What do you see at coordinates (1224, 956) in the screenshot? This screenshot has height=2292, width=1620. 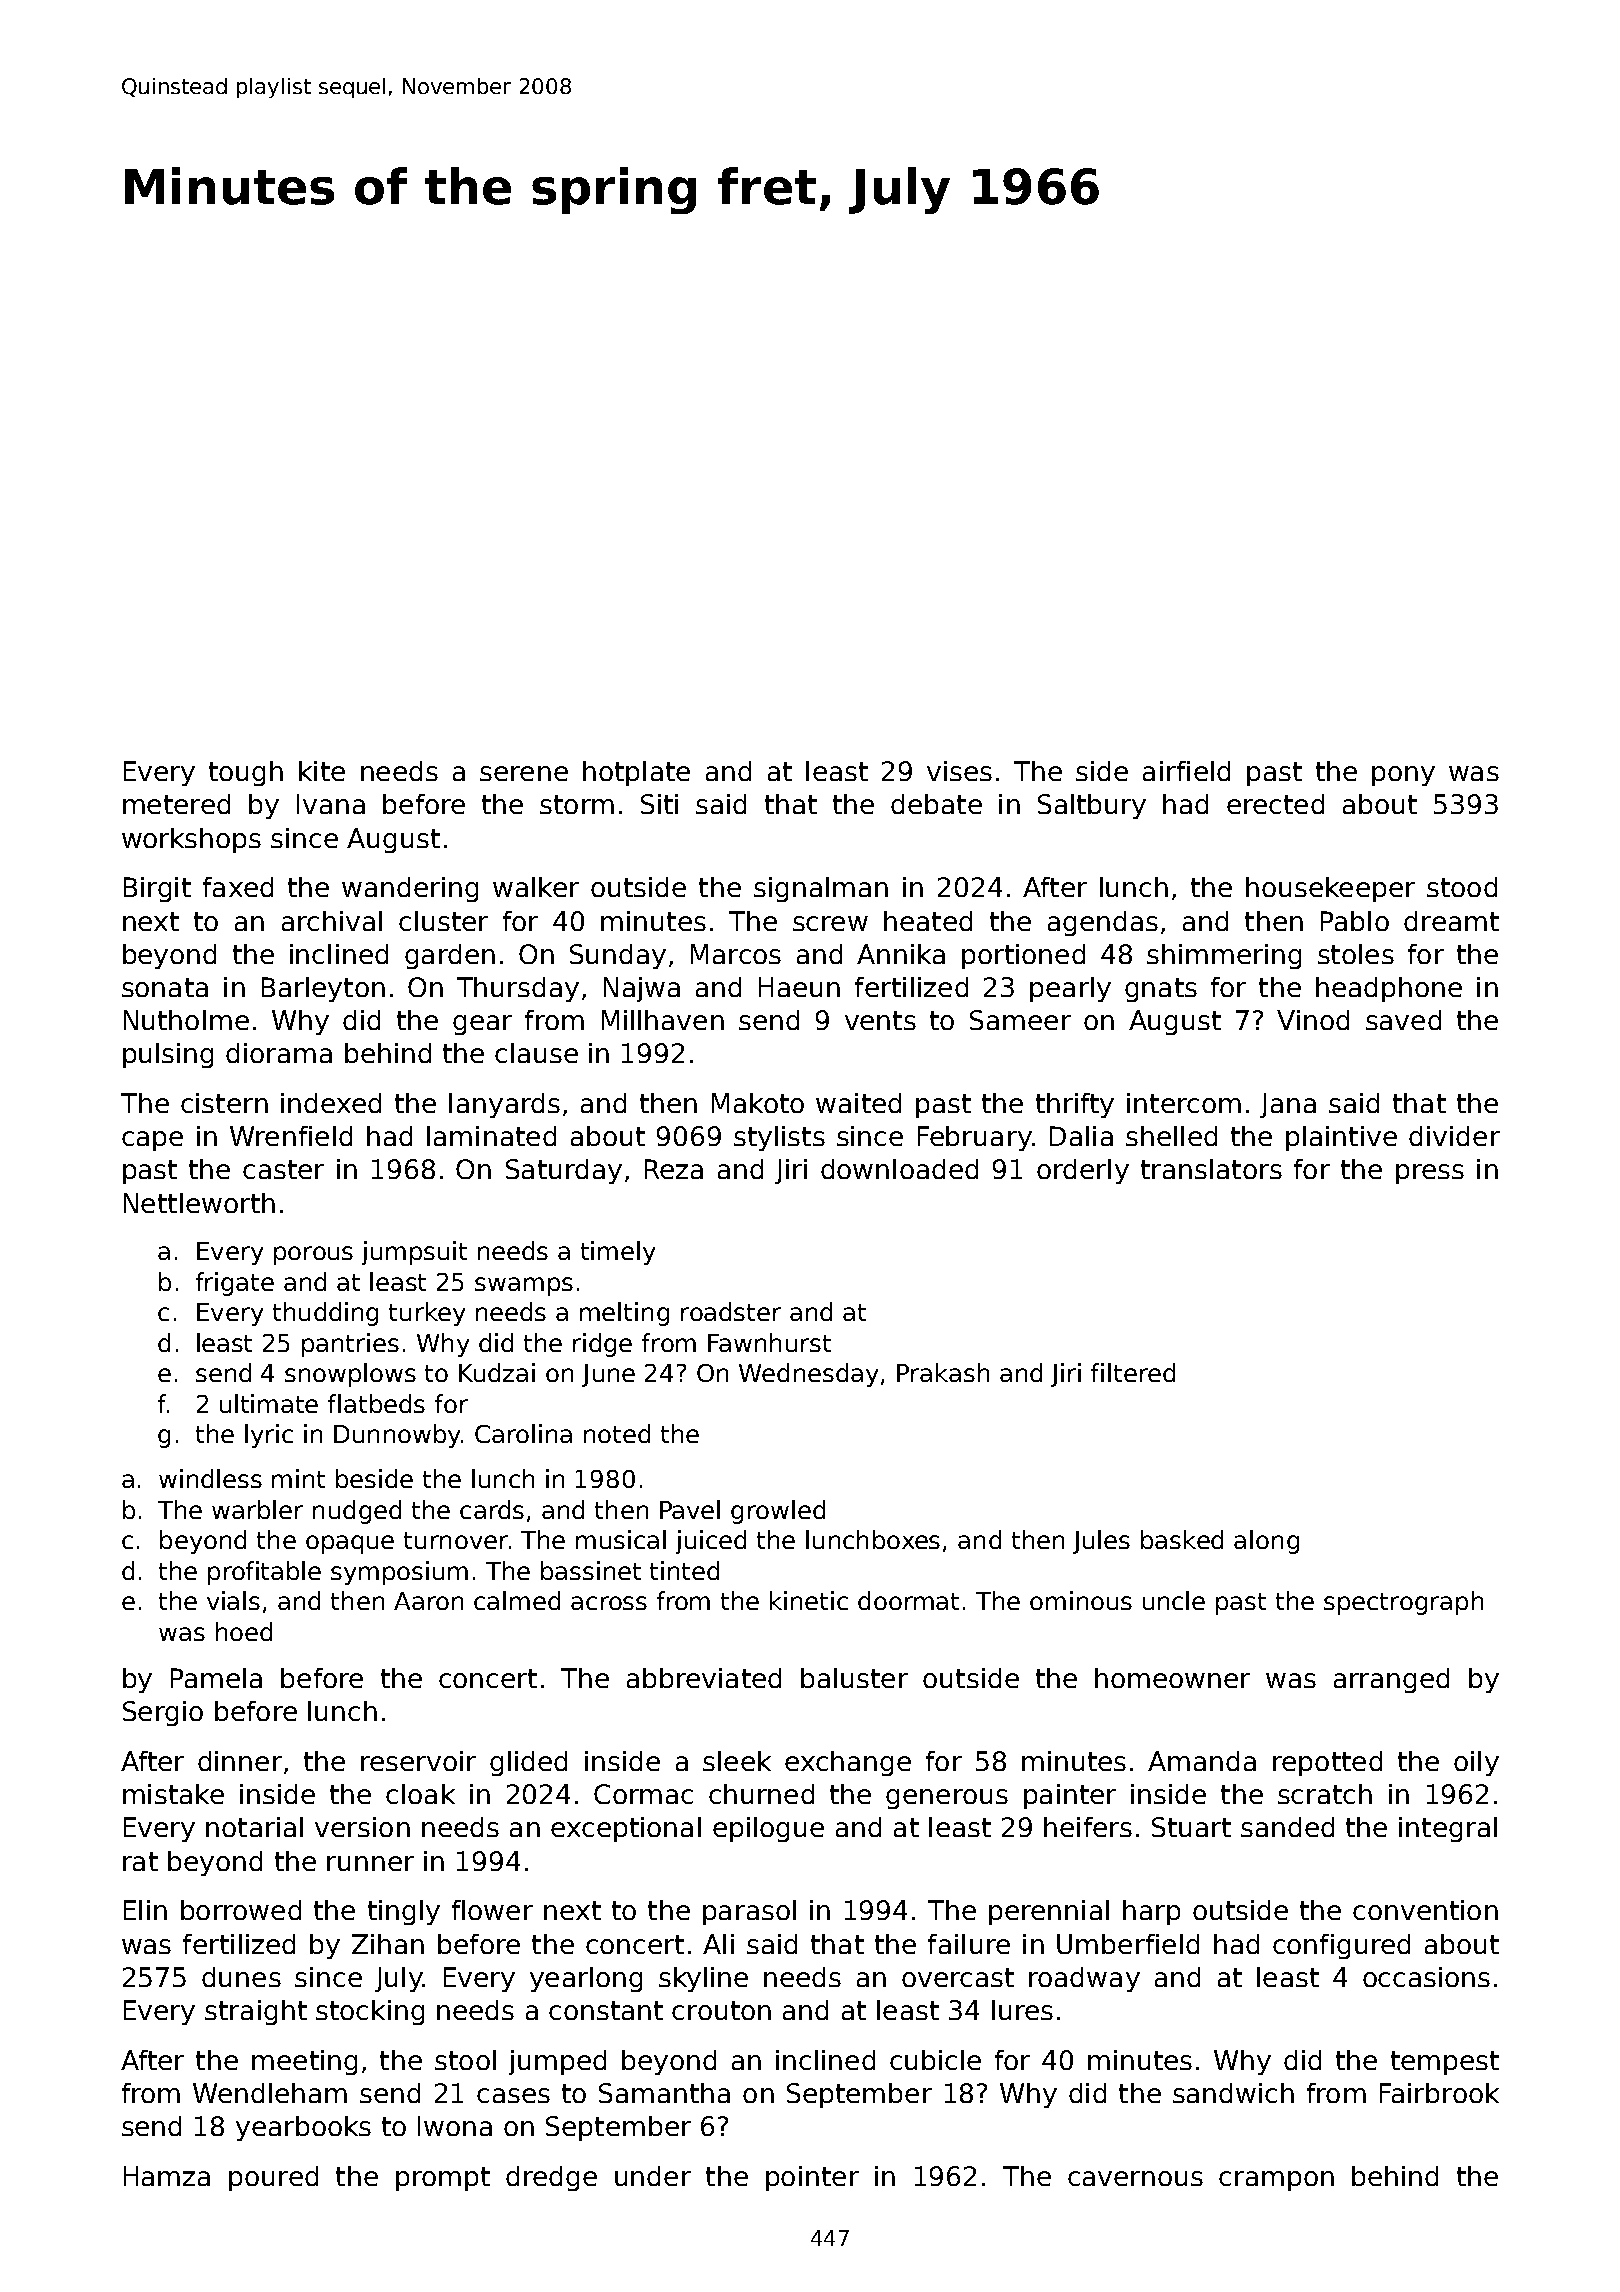 I see `shimmering` at bounding box center [1224, 956].
